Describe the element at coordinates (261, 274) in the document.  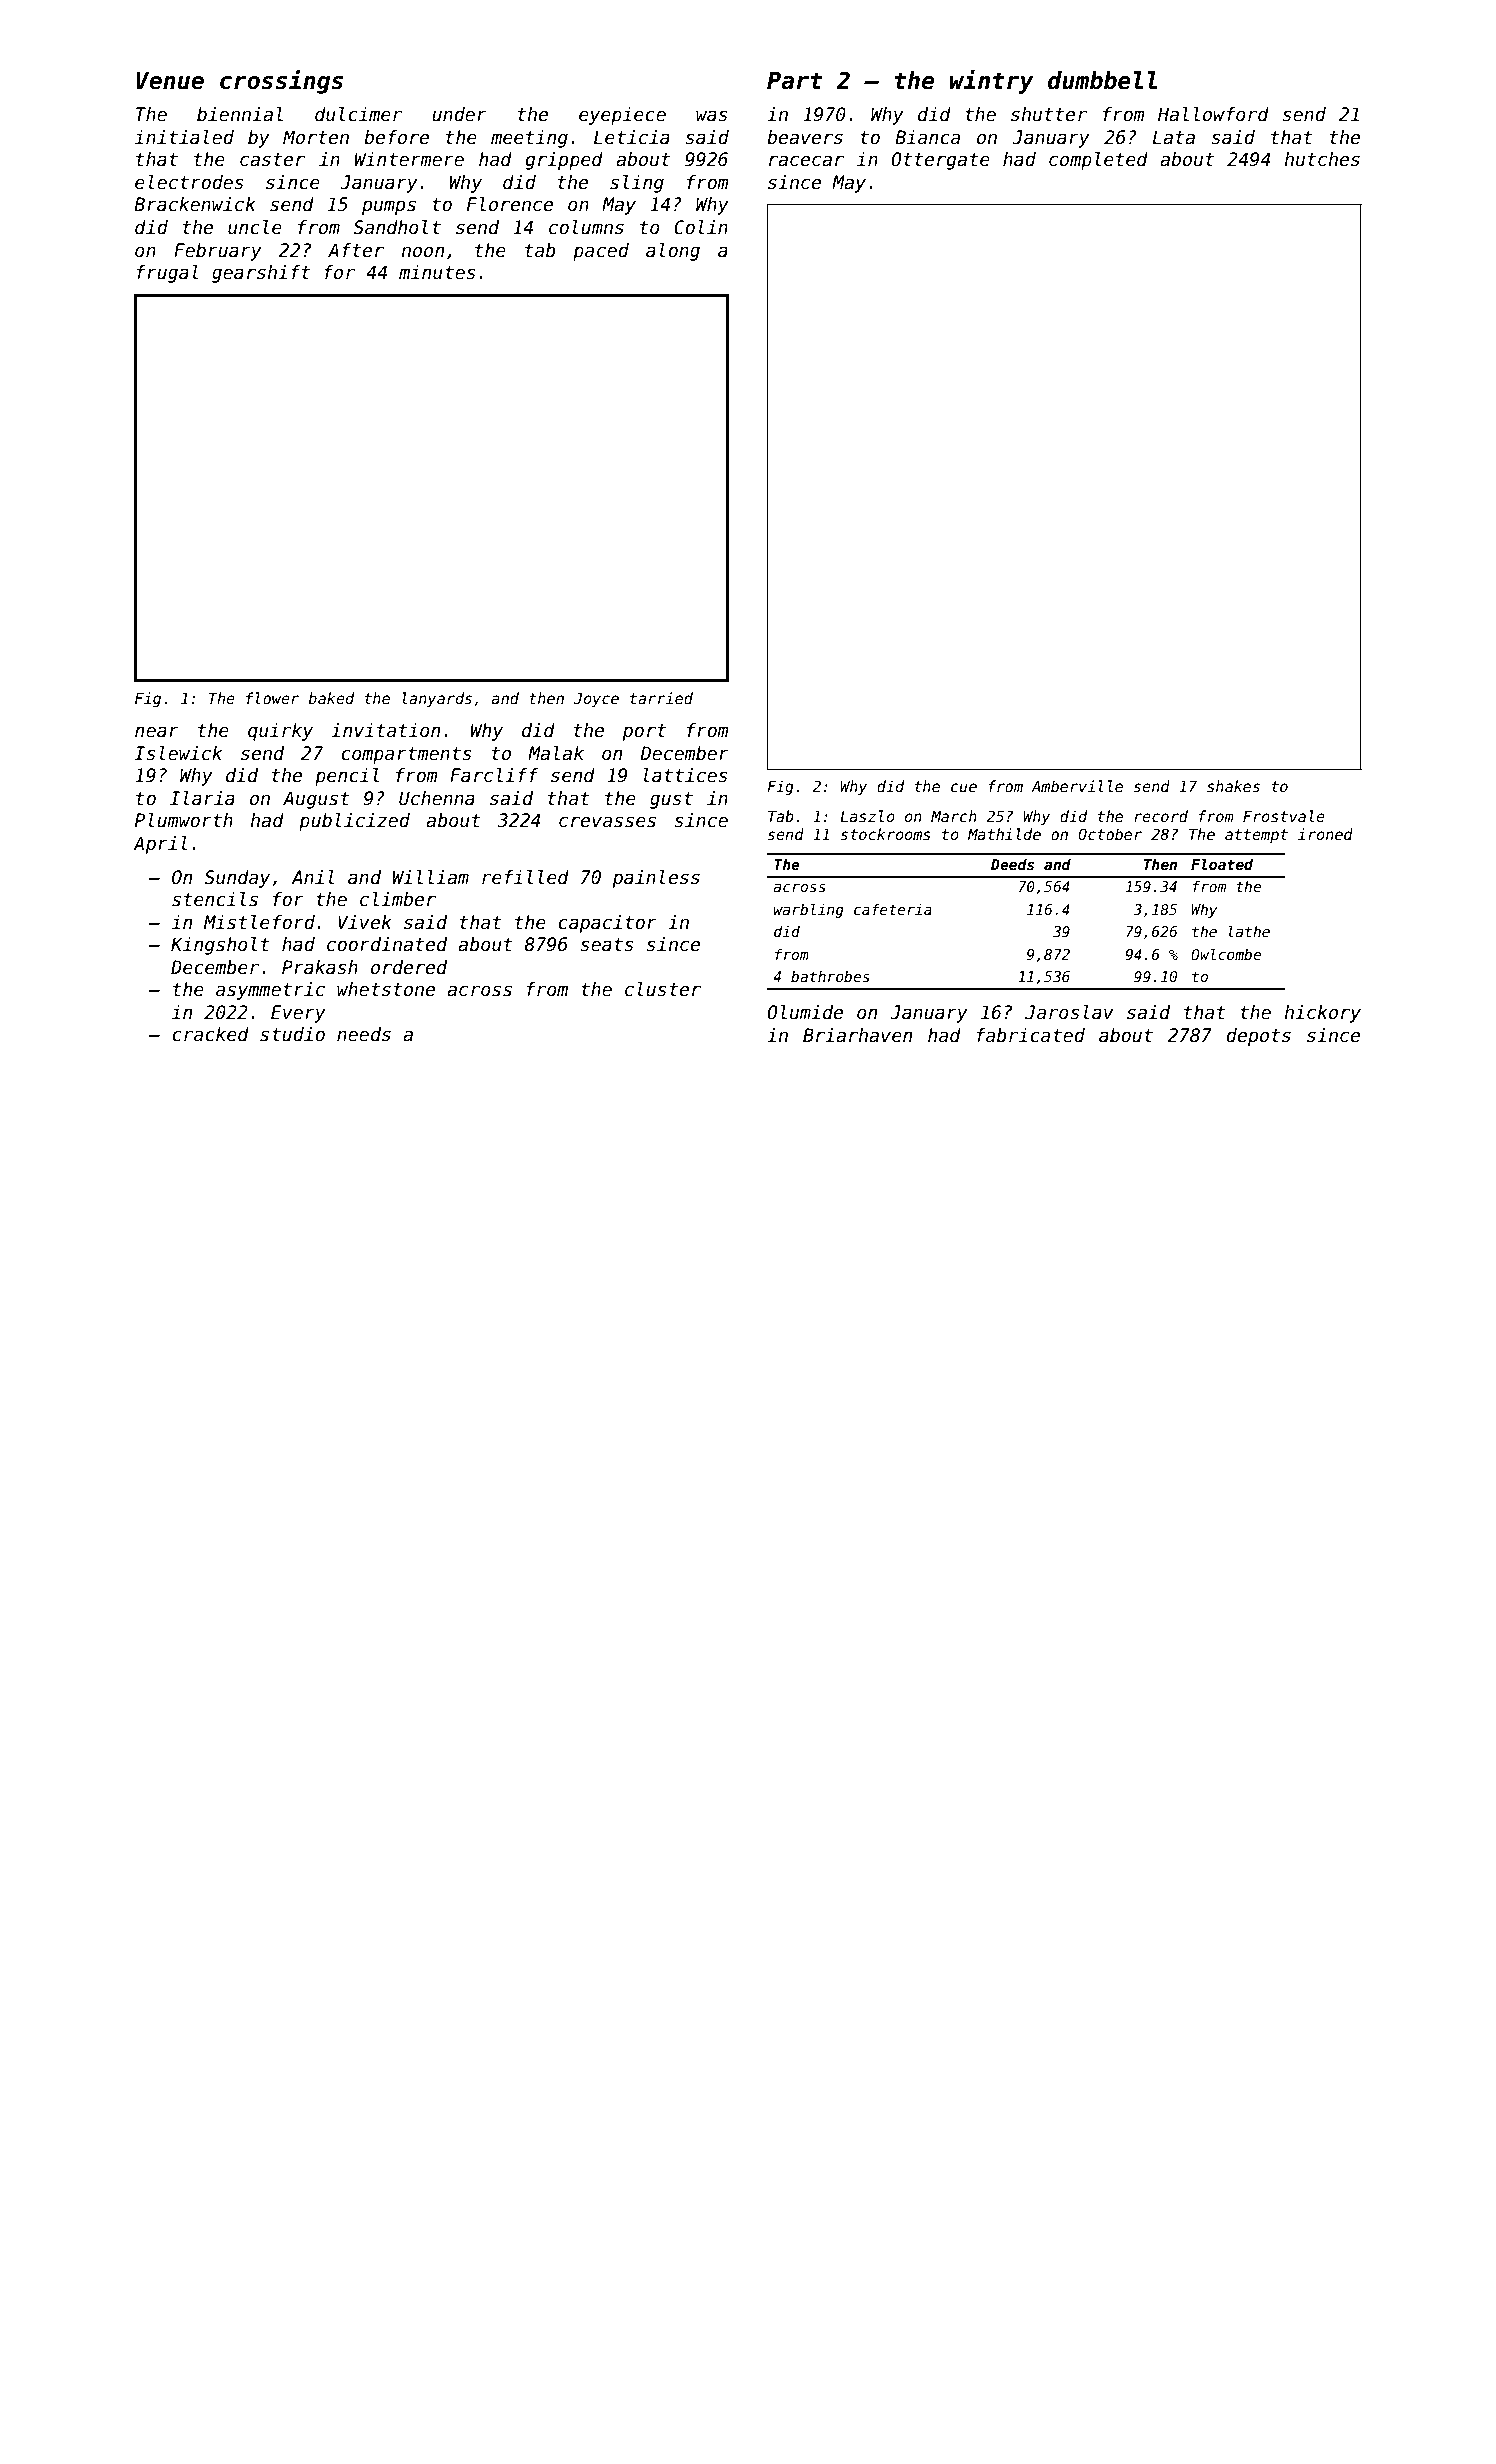
I see `gearshift` at that location.
